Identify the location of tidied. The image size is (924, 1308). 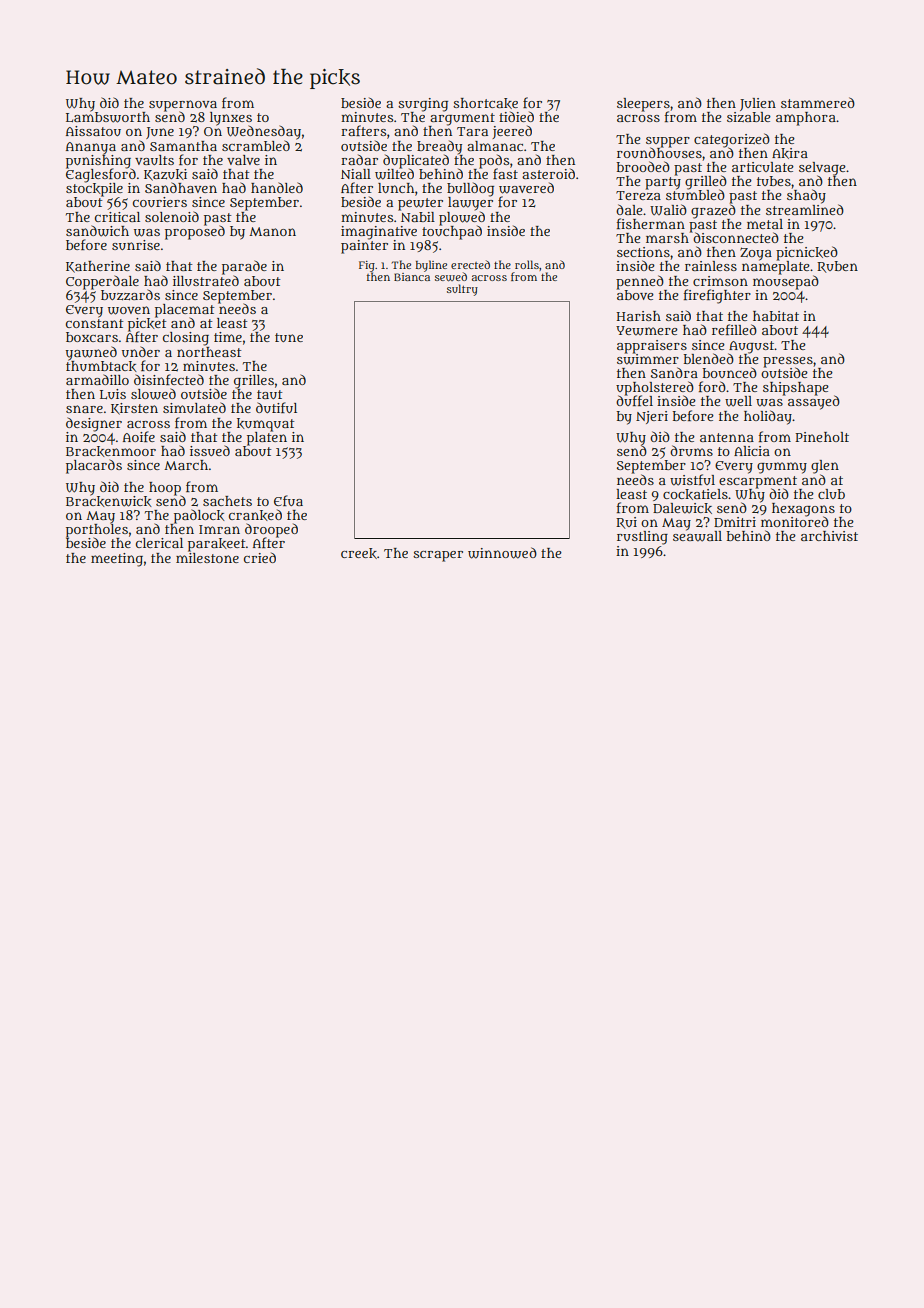
(516, 116).
